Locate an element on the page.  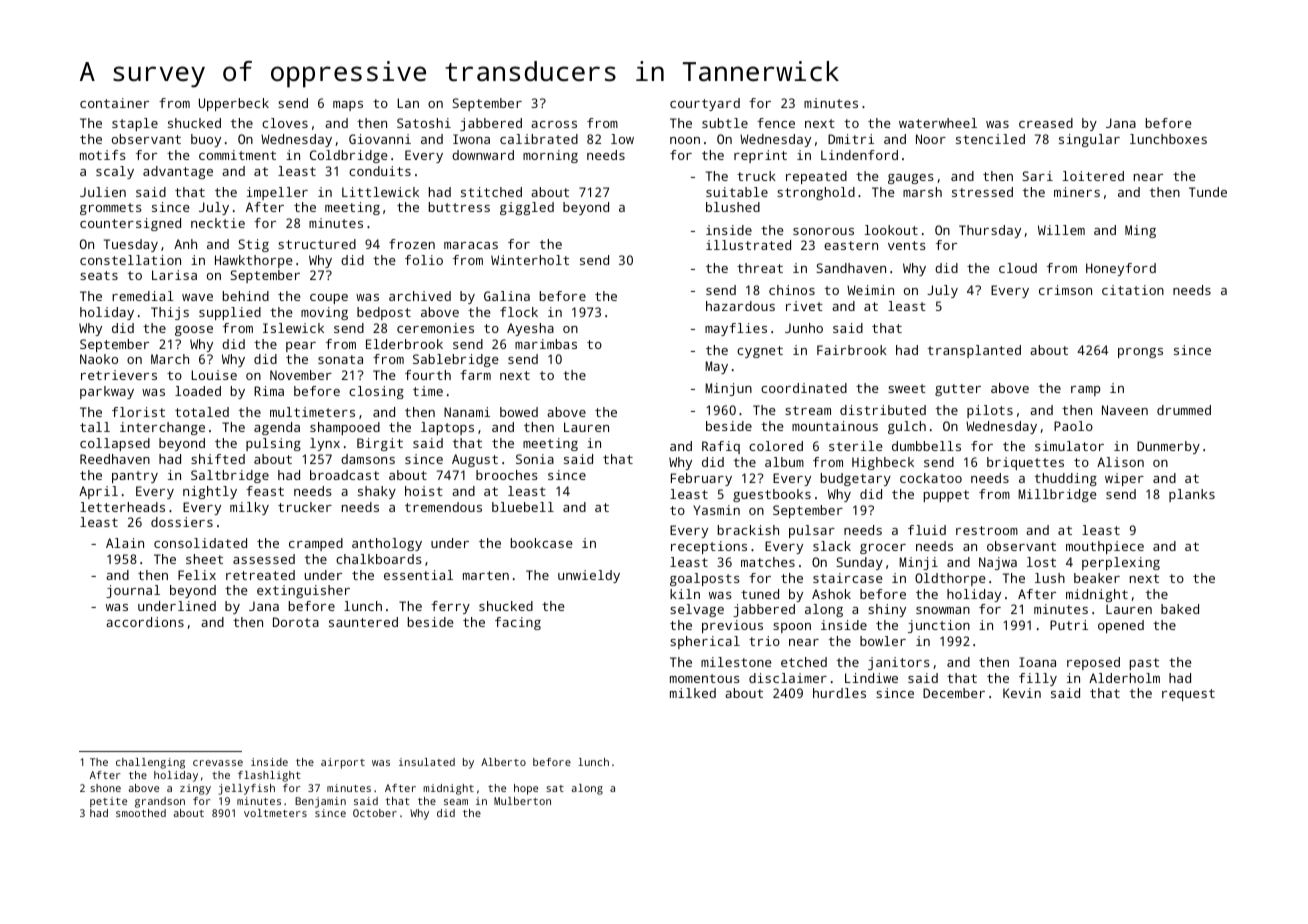
container is located at coordinates (114, 103).
